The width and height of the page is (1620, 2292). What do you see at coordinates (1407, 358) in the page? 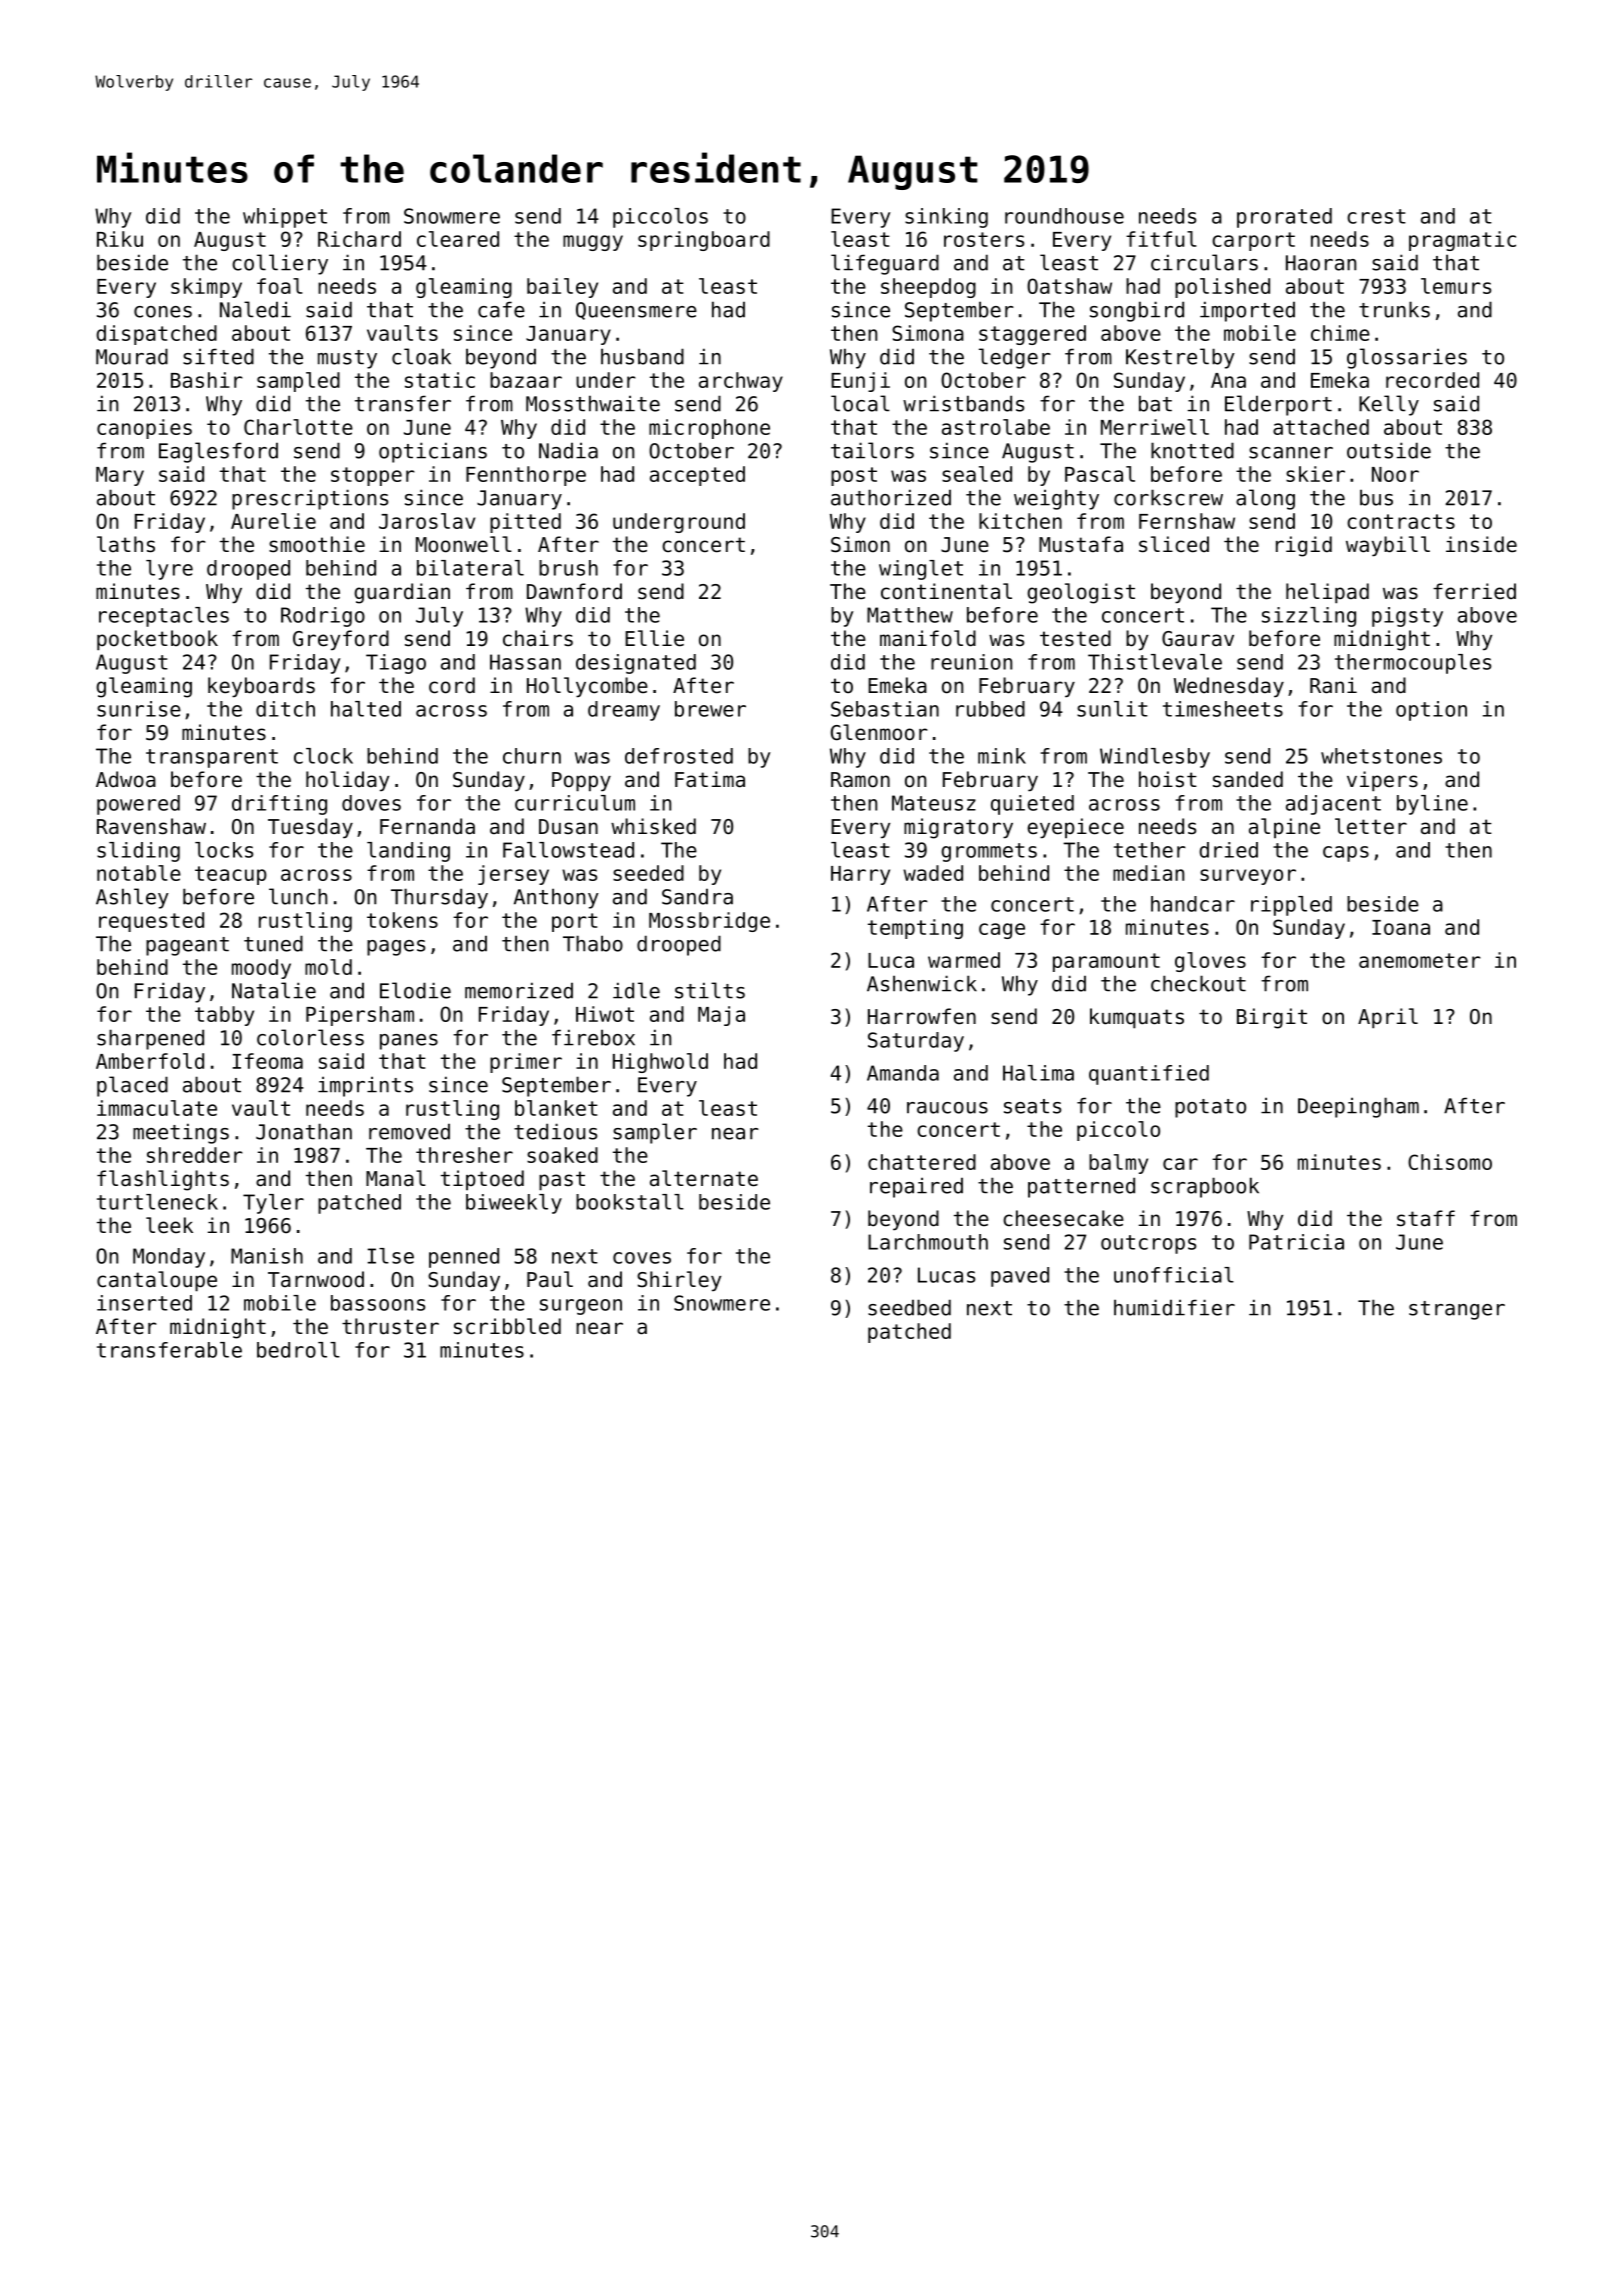
I see `glossaries` at bounding box center [1407, 358].
